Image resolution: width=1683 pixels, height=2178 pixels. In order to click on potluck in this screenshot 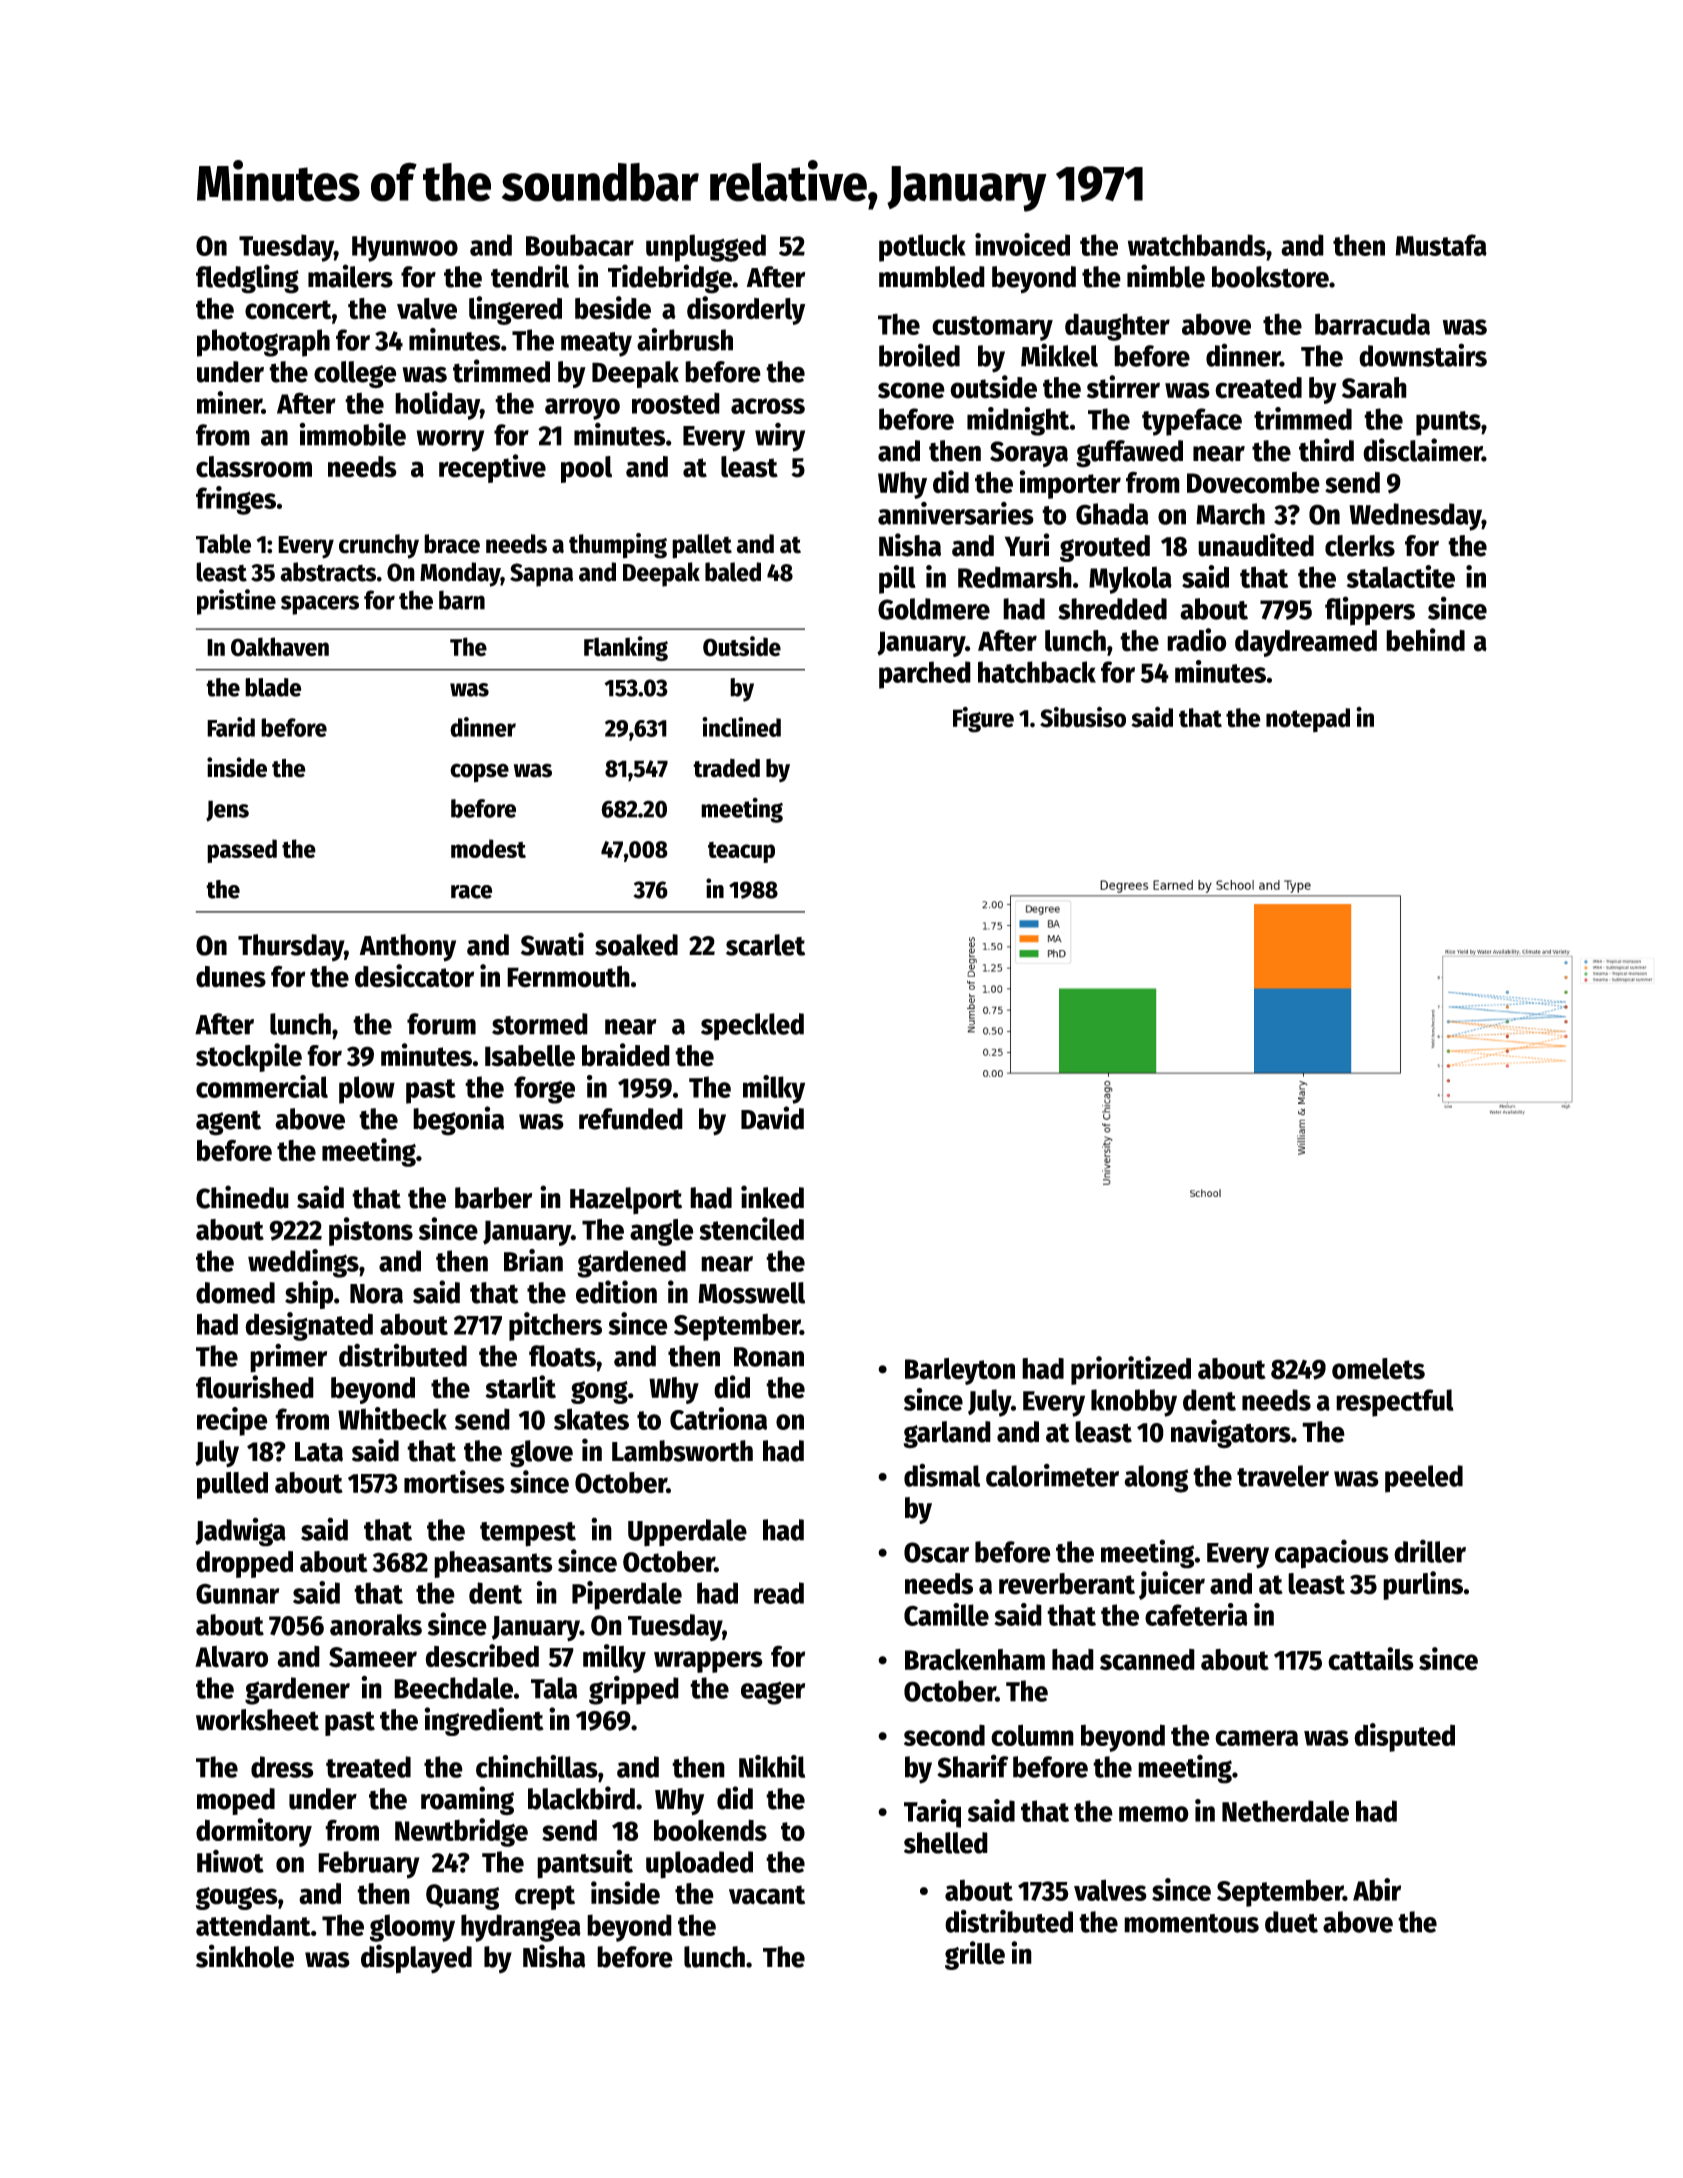, I will do `click(922, 248)`.
